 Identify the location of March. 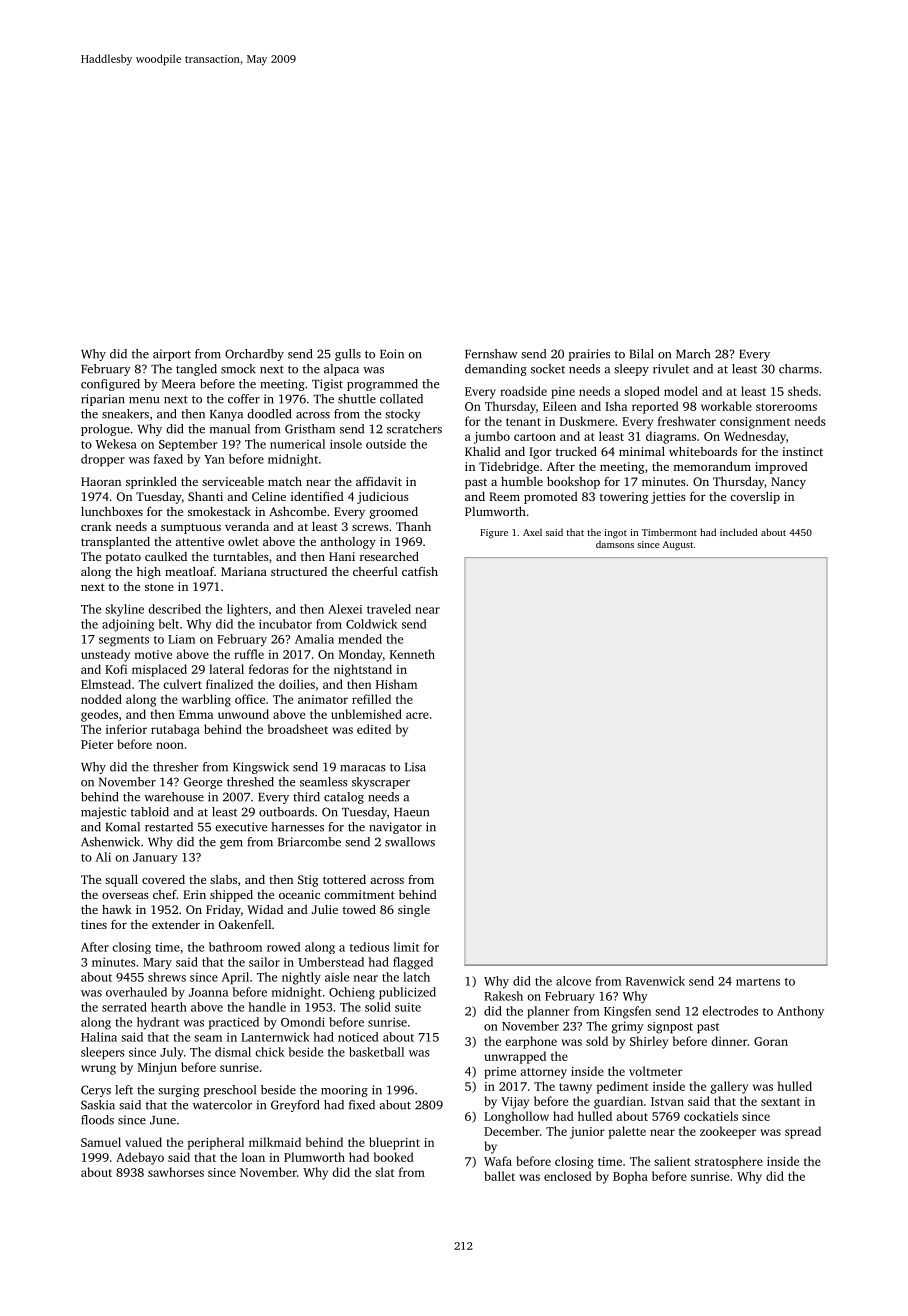
(693, 354).
